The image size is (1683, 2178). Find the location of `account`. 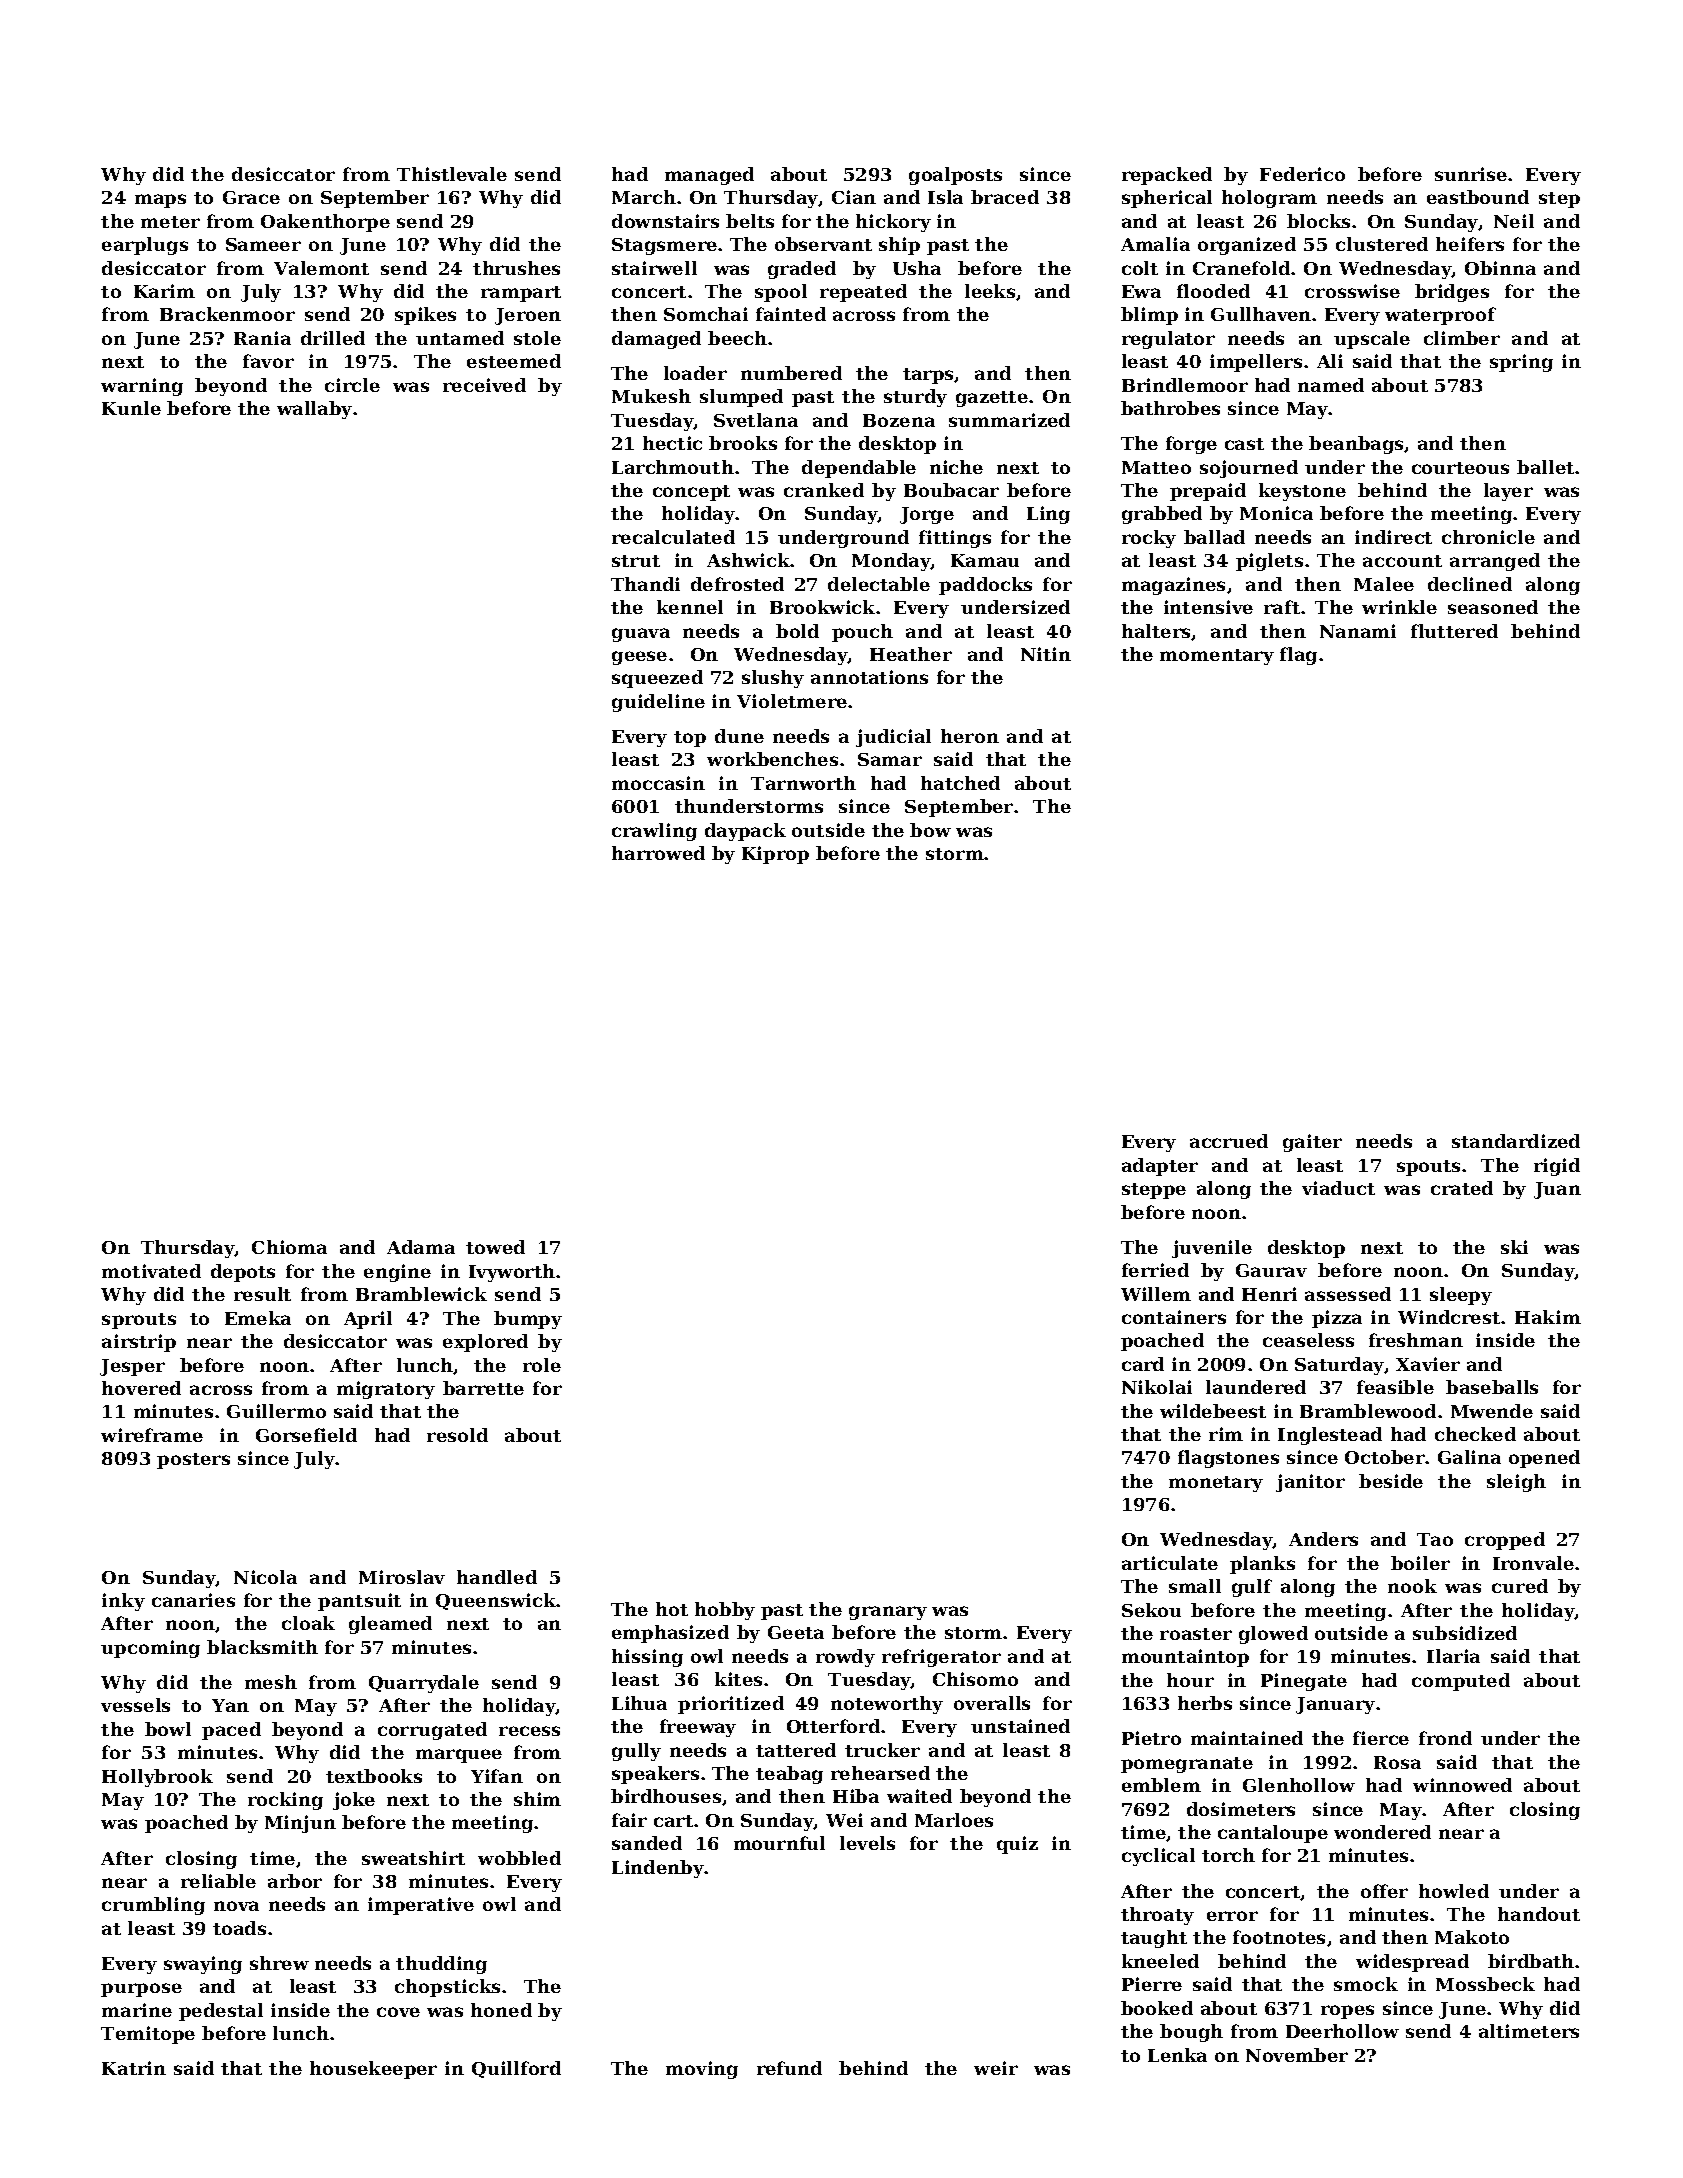

account is located at coordinates (1402, 561).
